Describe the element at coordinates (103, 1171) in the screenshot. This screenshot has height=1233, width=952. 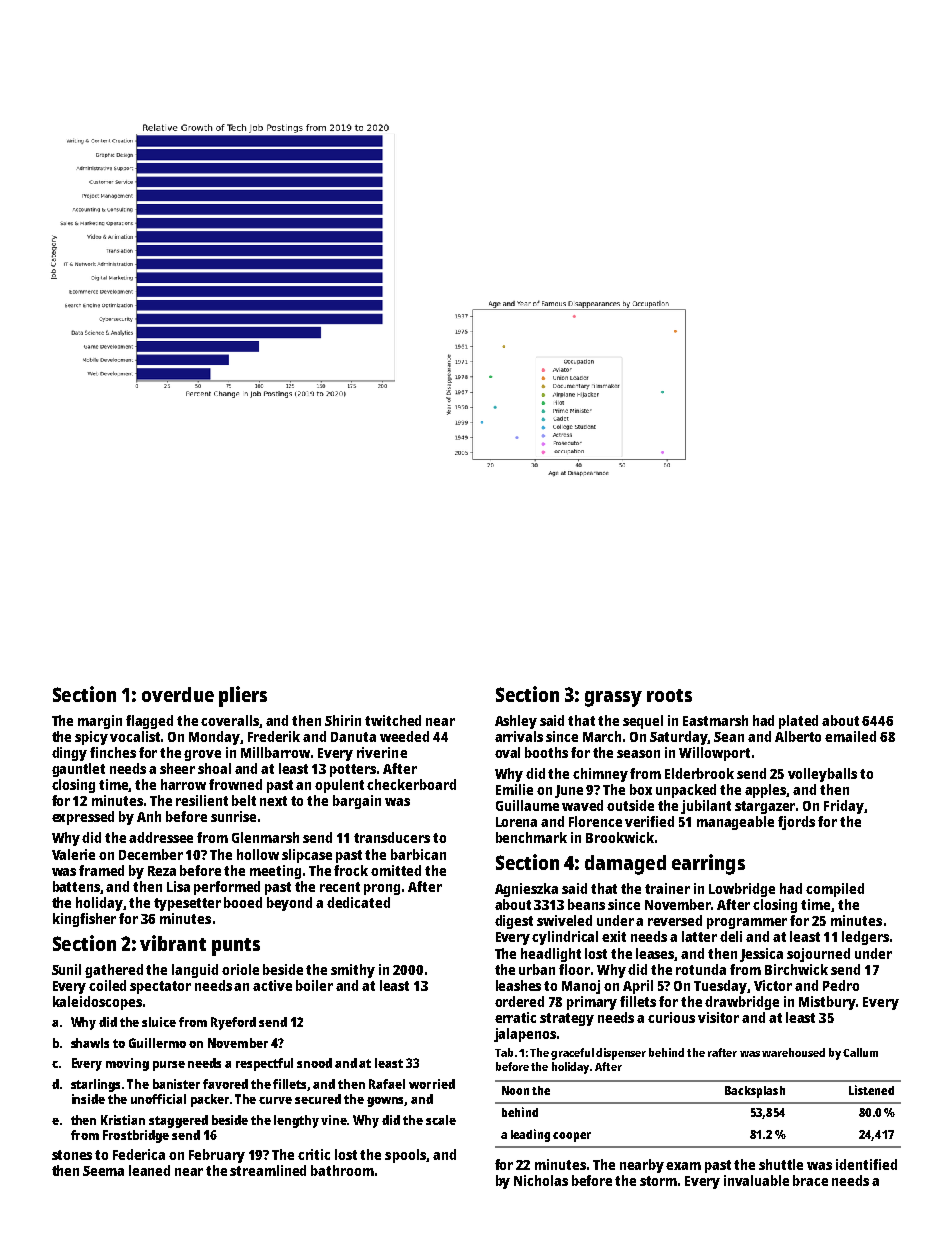
I see `Seema` at that location.
